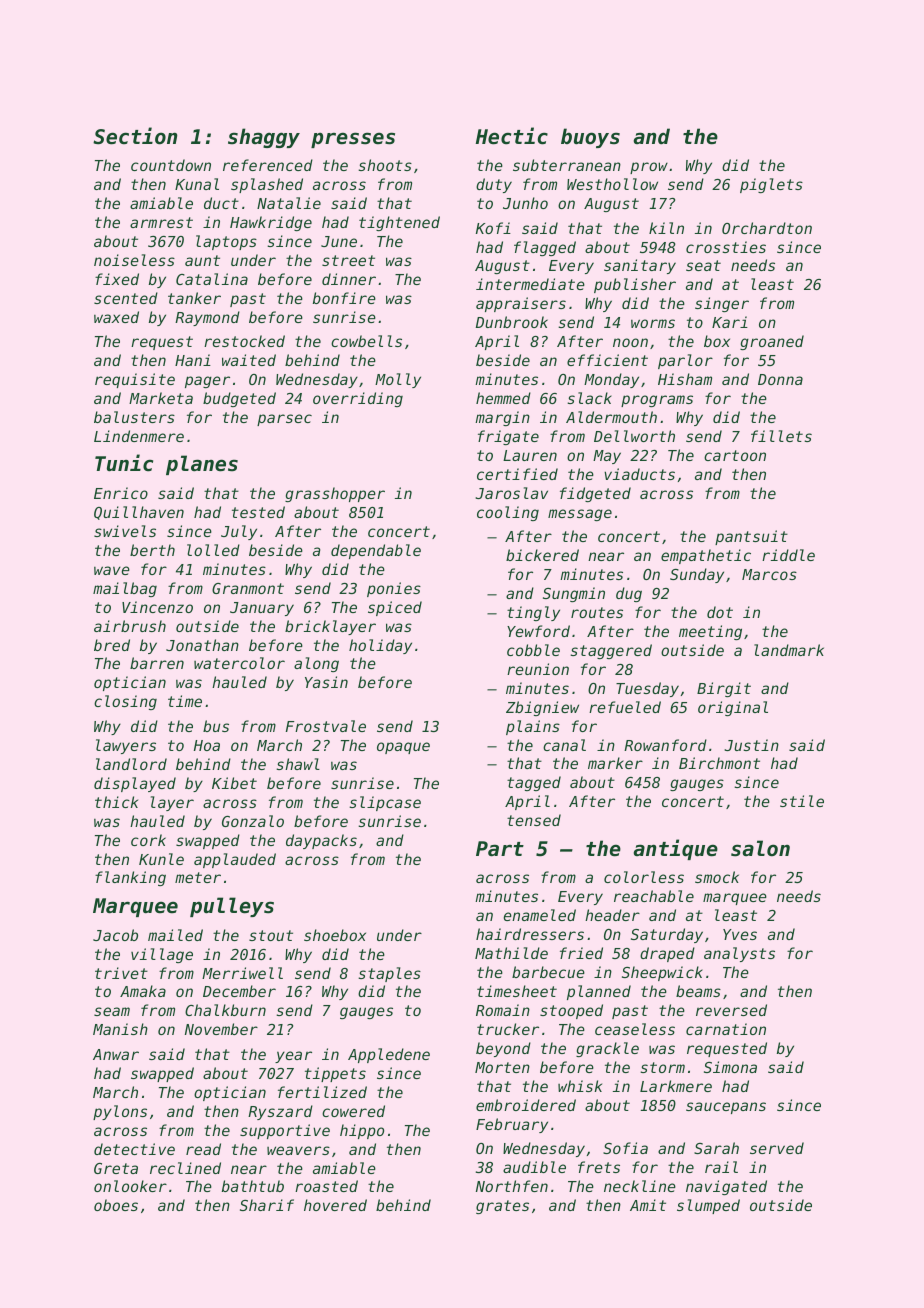  I want to click on pulleys, so click(232, 907).
